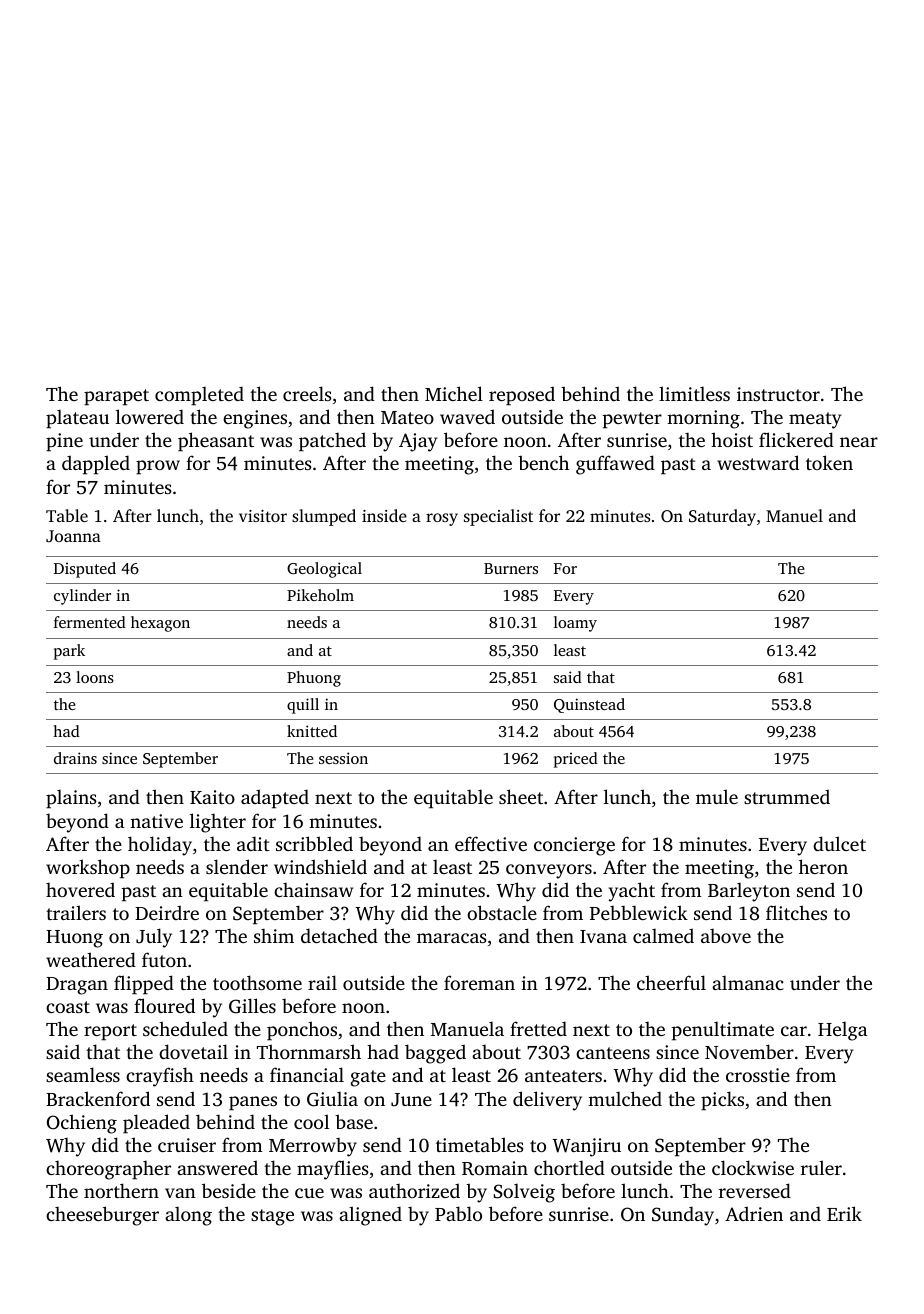 This document has width=924, height=1314. I want to click on creels, so click(307, 393).
